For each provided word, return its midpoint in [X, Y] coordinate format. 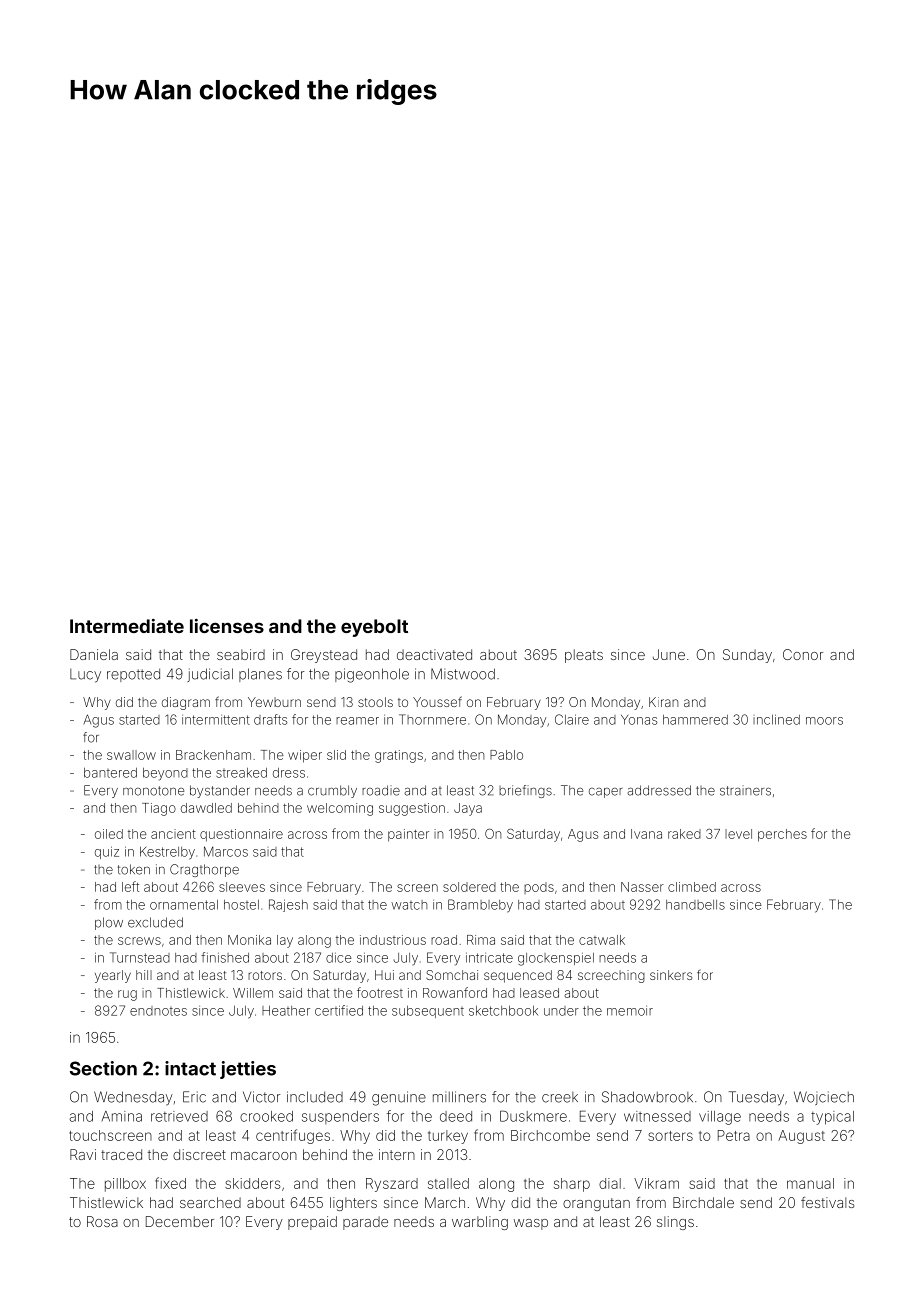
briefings [525, 791]
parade [365, 1223]
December [180, 1221]
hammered [695, 720]
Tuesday [756, 1098]
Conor [803, 654]
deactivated [434, 654]
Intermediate [127, 626]
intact [190, 1068]
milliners [459, 1097]
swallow [131, 755]
